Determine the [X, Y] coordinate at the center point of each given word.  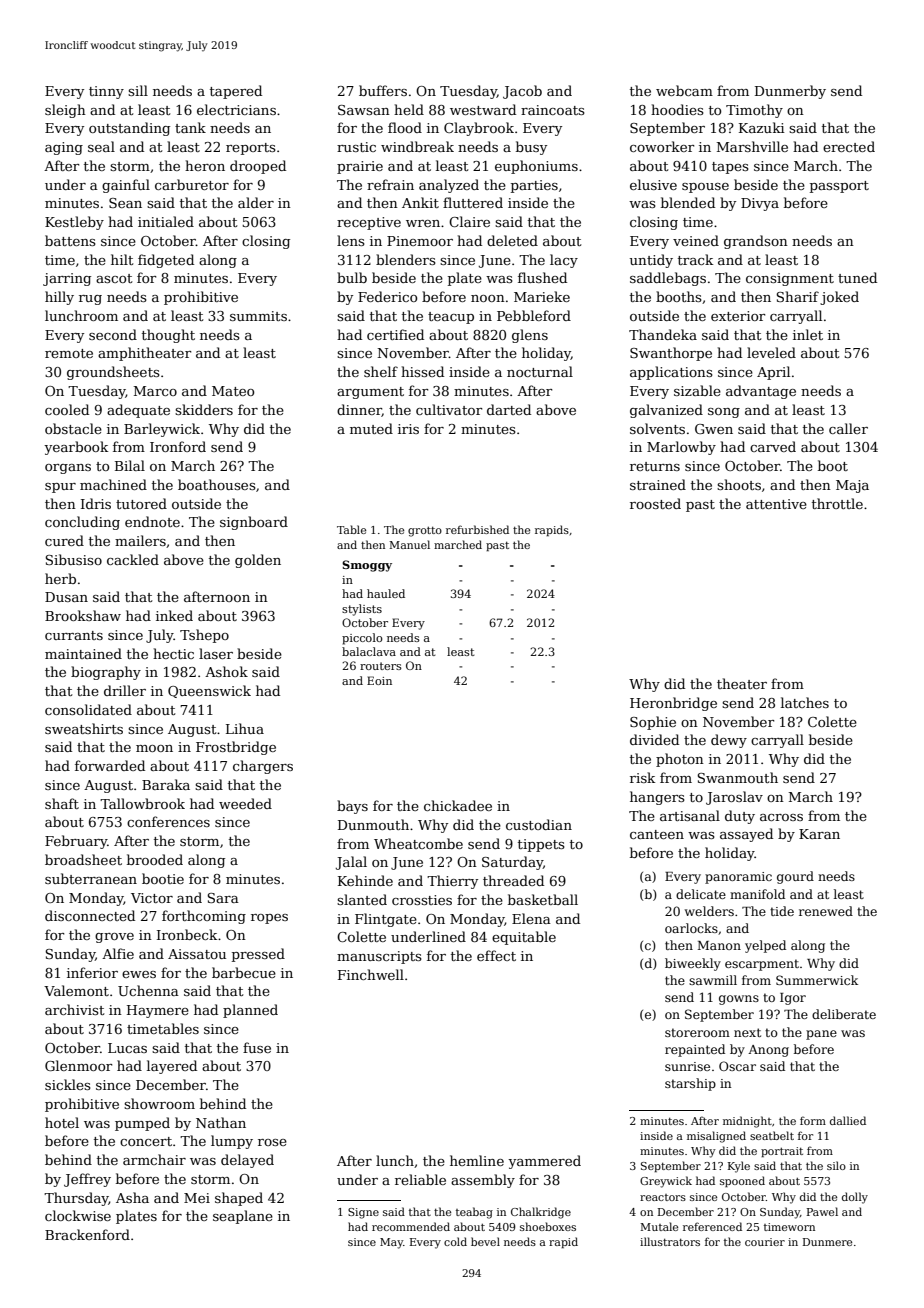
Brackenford [87, 1234]
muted [371, 428]
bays [352, 807]
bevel [485, 1241]
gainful [126, 186]
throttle [837, 503]
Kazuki [762, 127]
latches [805, 702]
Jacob [522, 92]
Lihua [245, 728]
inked [174, 615]
